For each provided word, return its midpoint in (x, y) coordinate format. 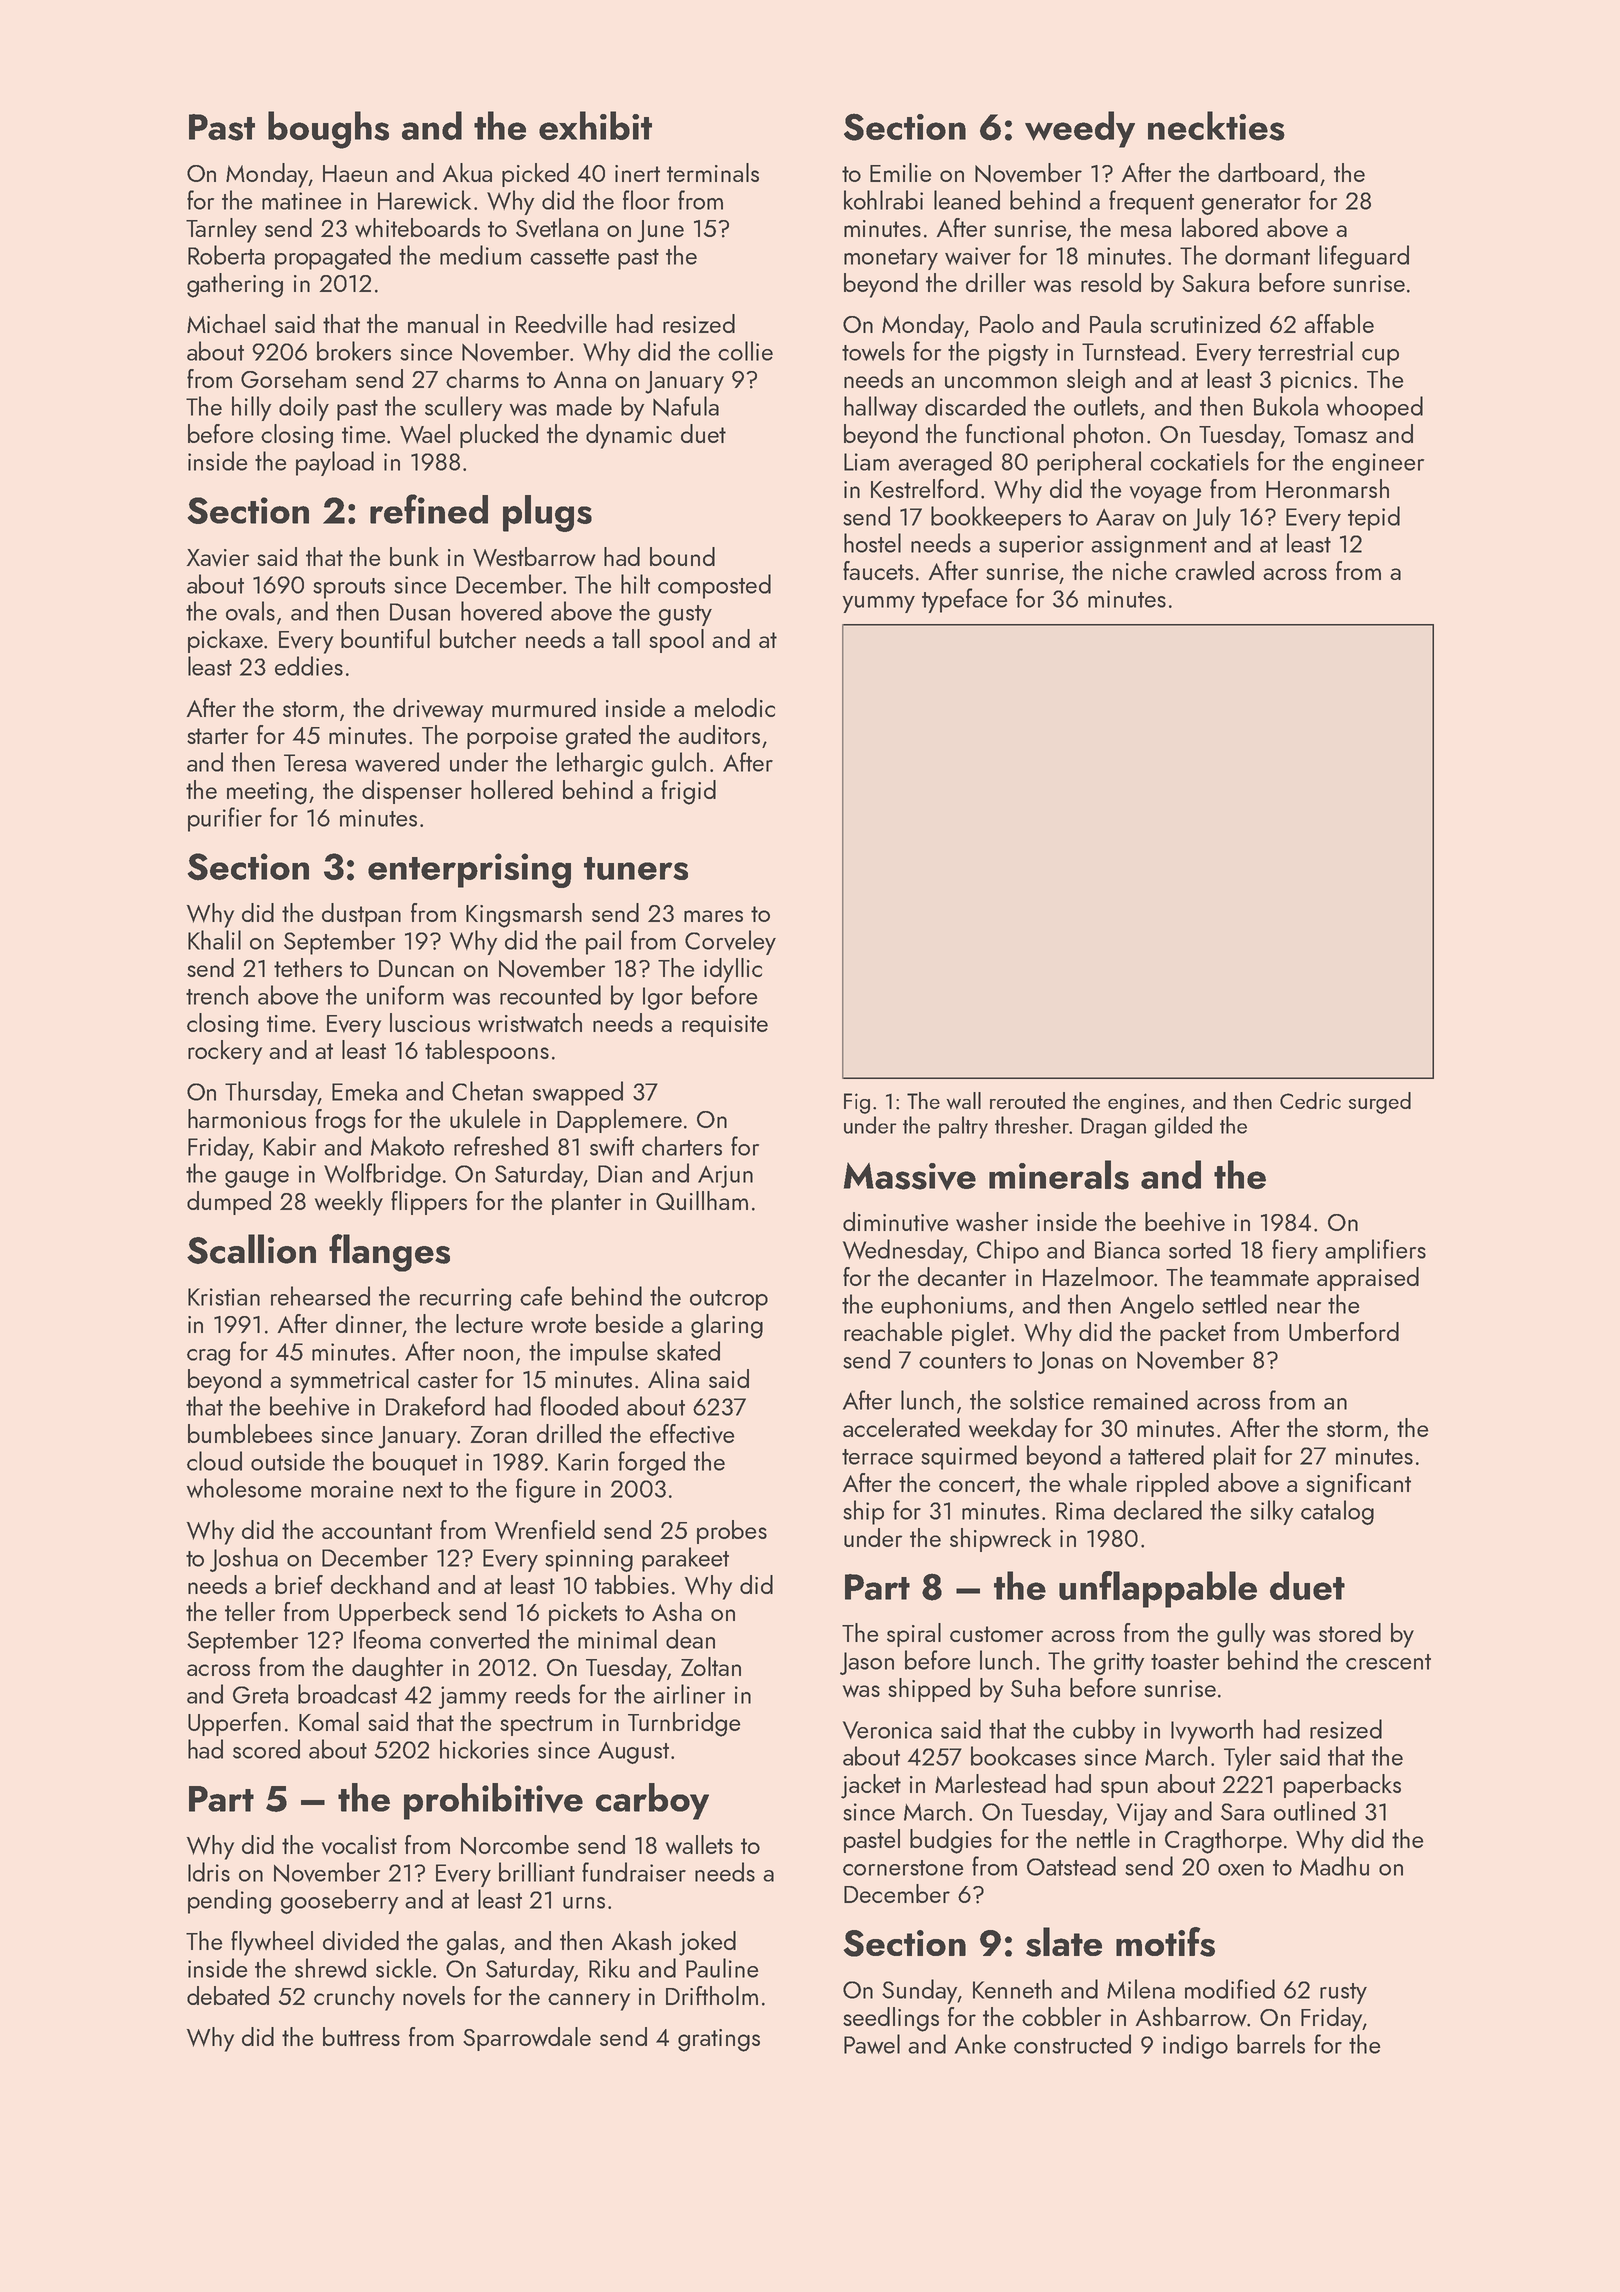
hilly (251, 408)
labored (1220, 227)
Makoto (407, 1146)
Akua (467, 172)
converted (479, 1639)
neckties (1216, 126)
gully (1241, 1635)
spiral (914, 1635)
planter (586, 1203)
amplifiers (1375, 1251)
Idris (209, 1872)
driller (996, 282)
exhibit (595, 125)
